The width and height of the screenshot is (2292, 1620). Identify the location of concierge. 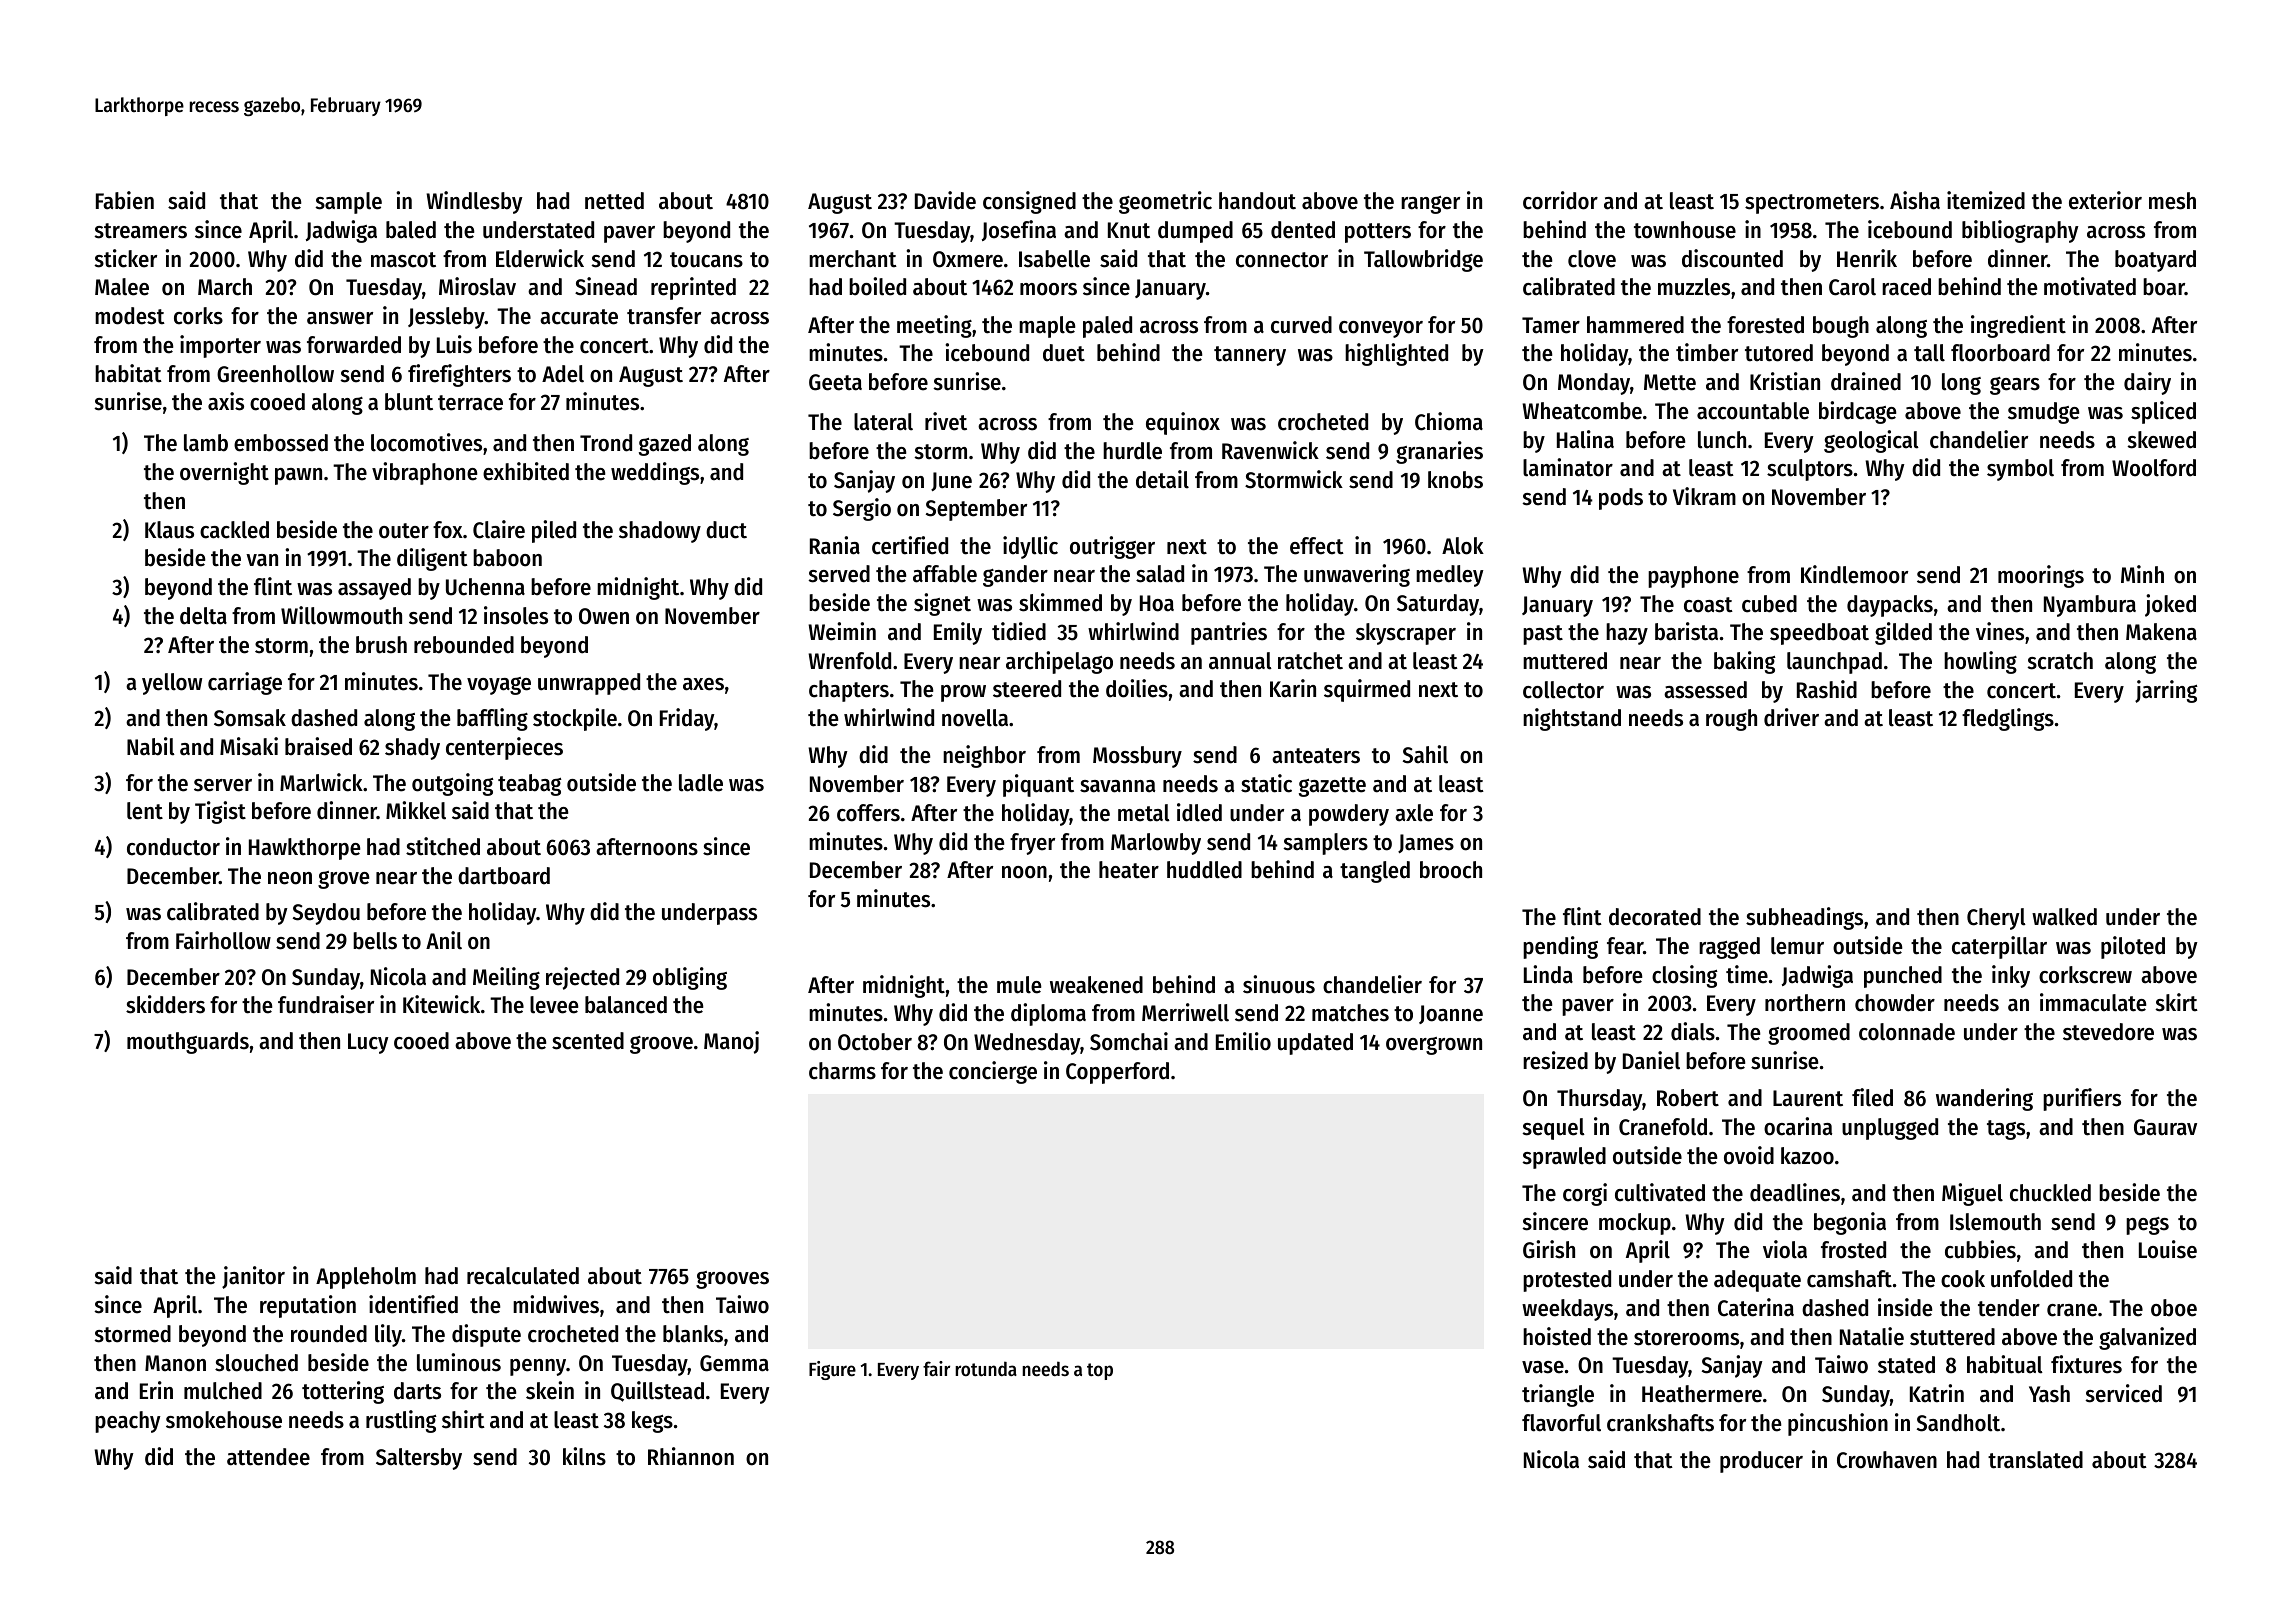
(993, 1072).
